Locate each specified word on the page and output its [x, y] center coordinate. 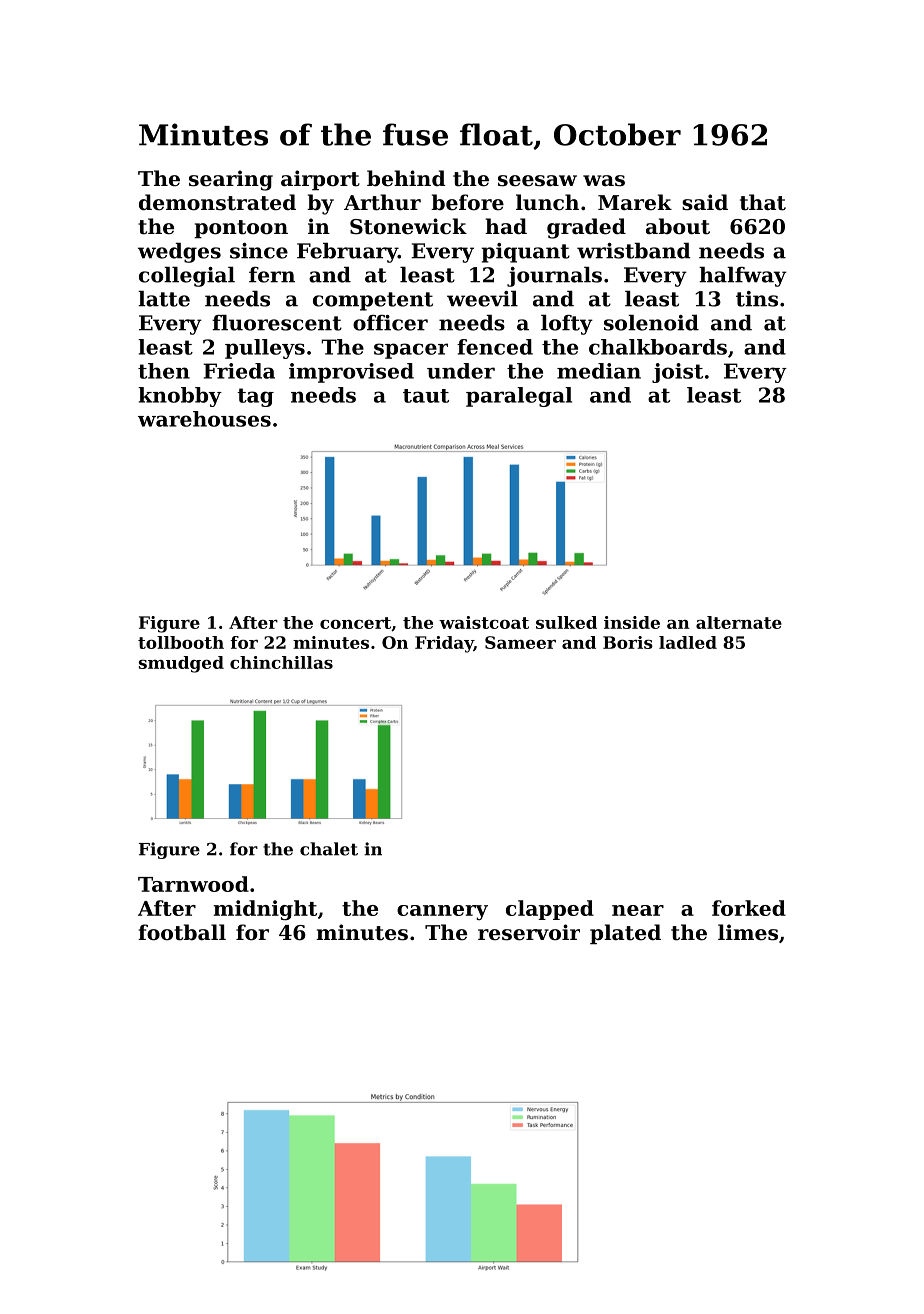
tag [255, 397]
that [763, 202]
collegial [187, 277]
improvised [351, 373]
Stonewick [408, 226]
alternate [739, 622]
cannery [442, 912]
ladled [688, 642]
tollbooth [181, 642]
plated [625, 934]
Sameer [520, 642]
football [182, 932]
